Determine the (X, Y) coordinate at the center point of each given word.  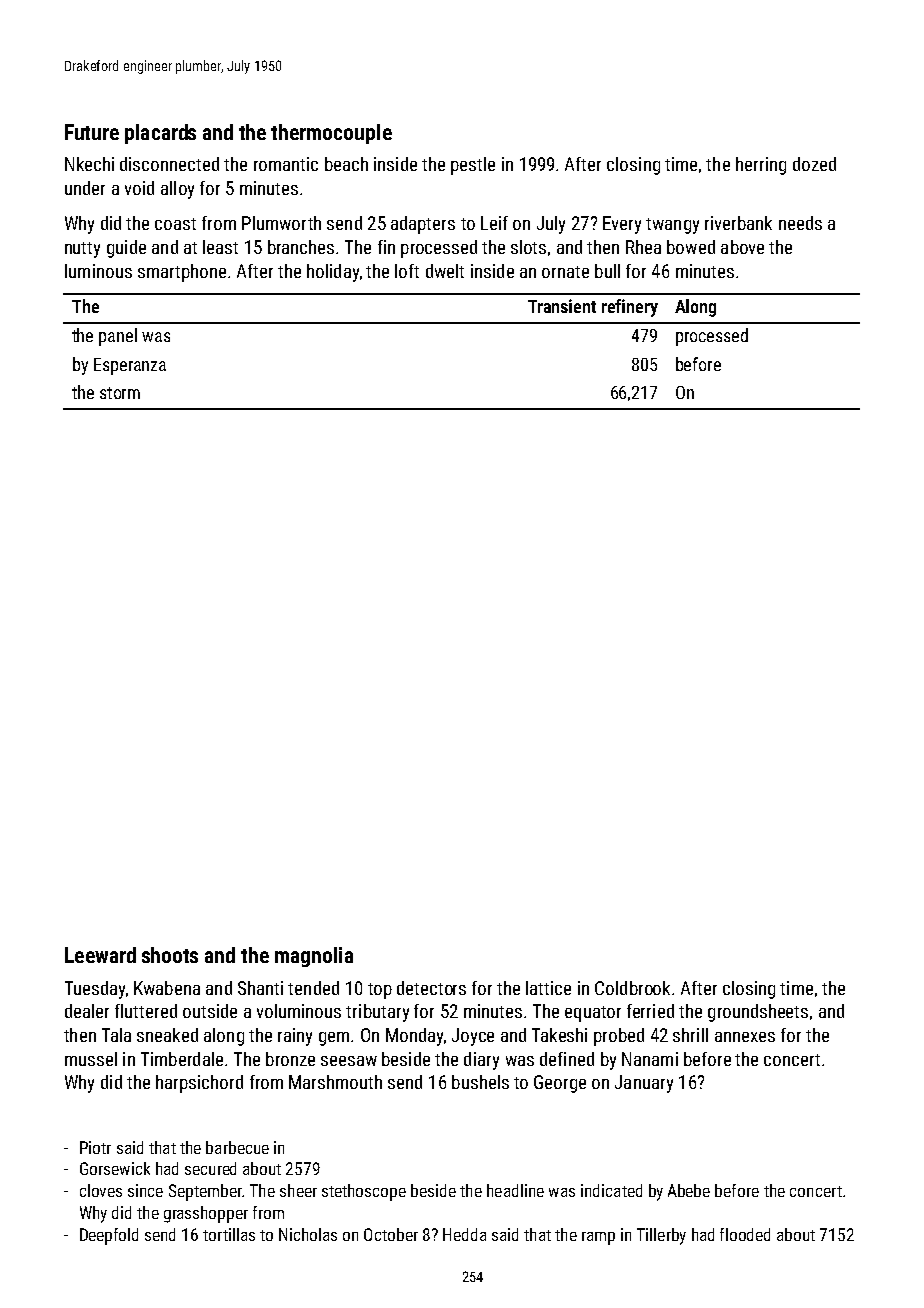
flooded (745, 1234)
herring (761, 166)
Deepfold (109, 1236)
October (391, 1234)
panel (118, 337)
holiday (333, 273)
